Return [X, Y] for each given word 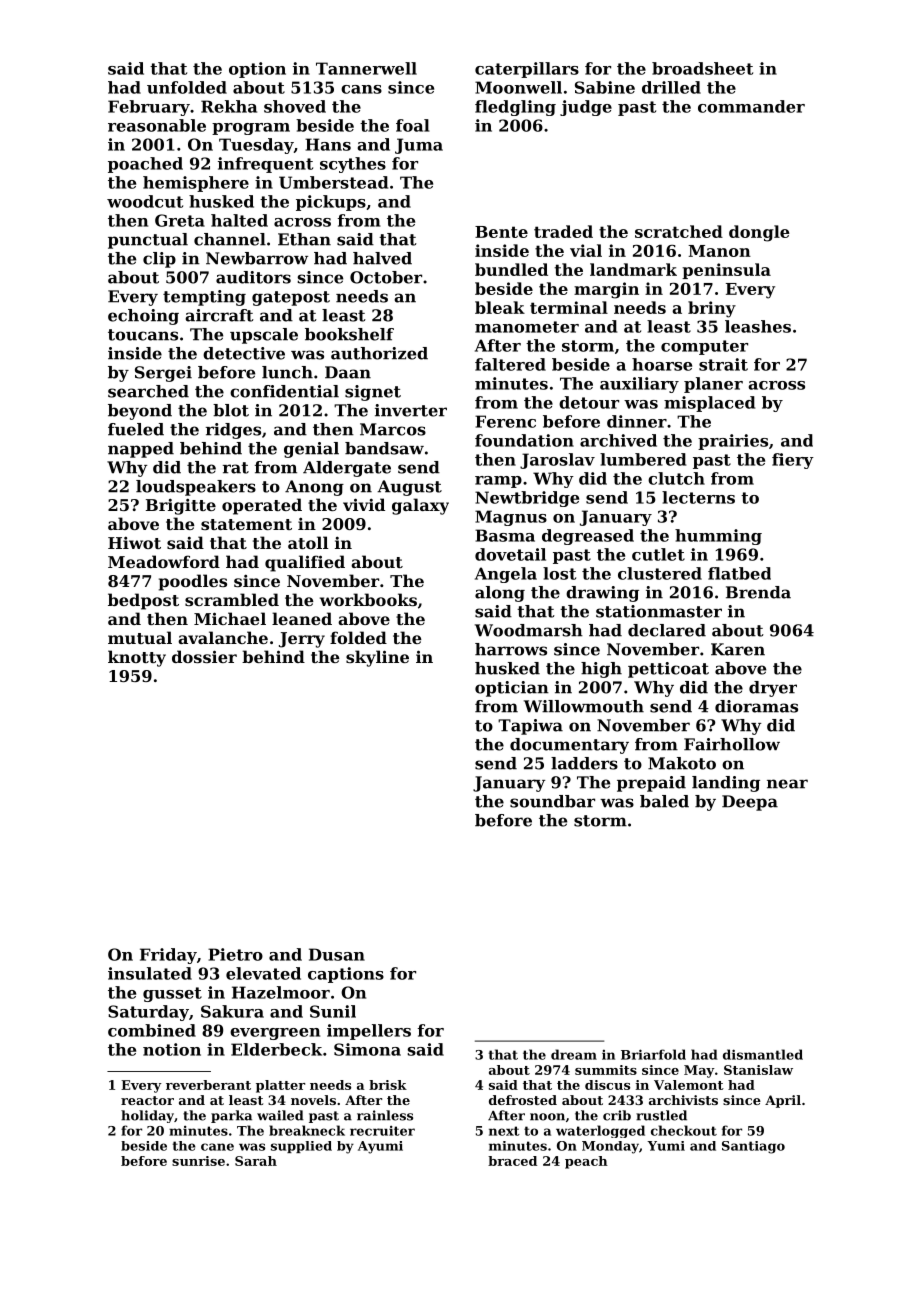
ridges [233, 431]
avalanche [223, 637]
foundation [524, 440]
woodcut [145, 201]
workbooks [368, 599]
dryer [773, 689]
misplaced [709, 404]
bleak [500, 307]
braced [512, 1161]
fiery [793, 461]
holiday [147, 1116]
